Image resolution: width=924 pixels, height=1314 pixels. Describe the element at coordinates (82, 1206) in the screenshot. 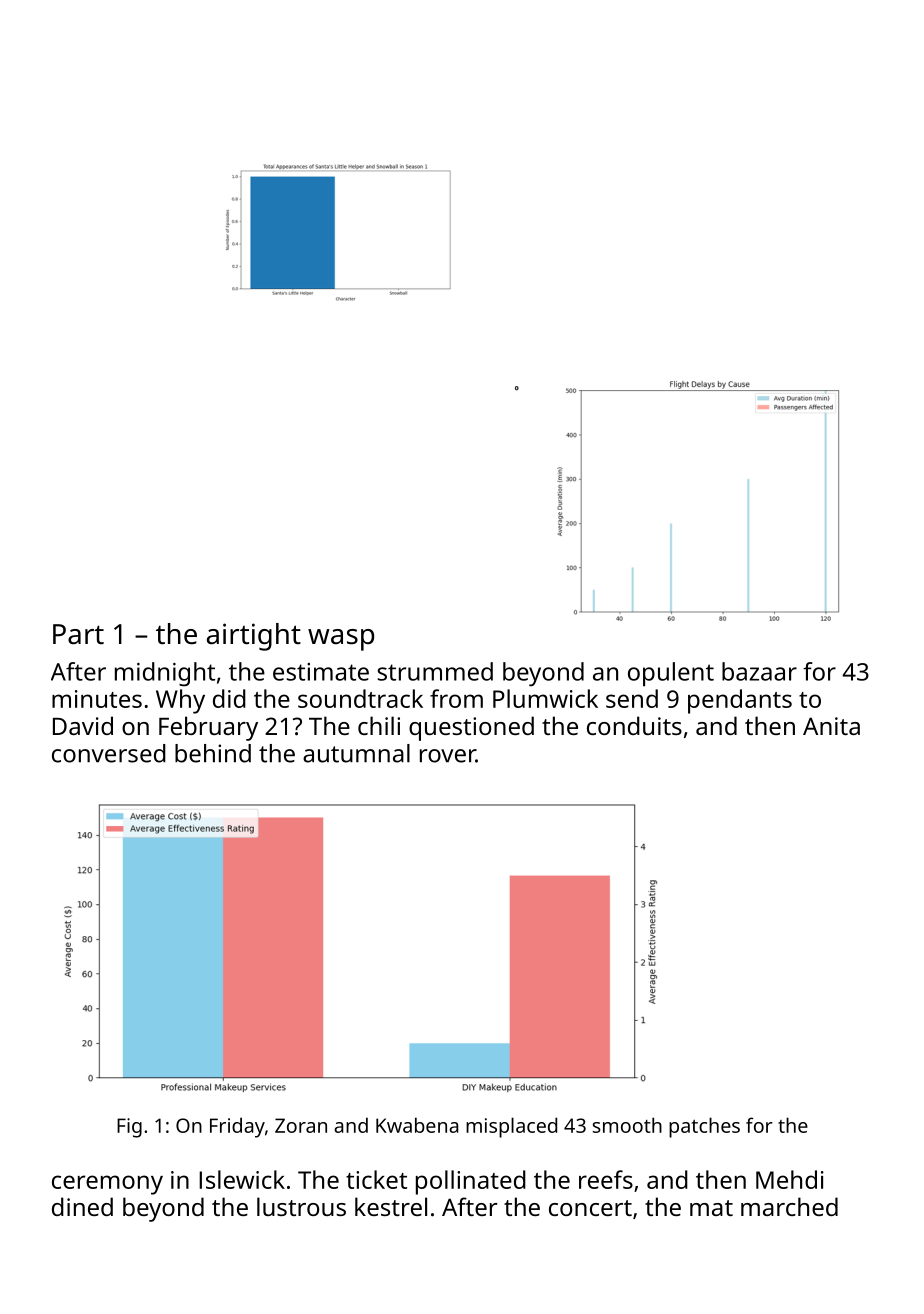

I see `dined` at that location.
